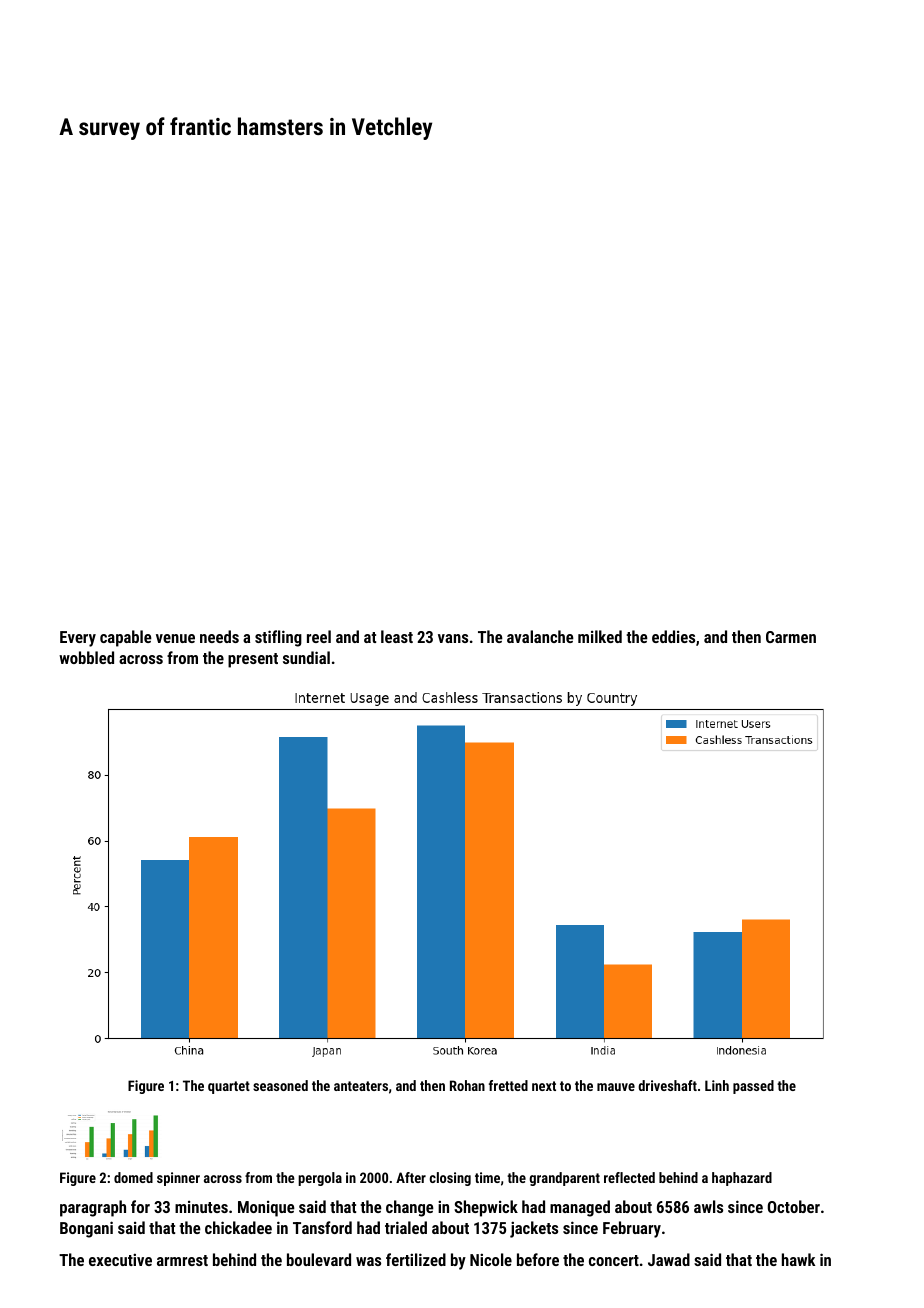 Image resolution: width=924 pixels, height=1308 pixels. What do you see at coordinates (320, 1179) in the screenshot?
I see `pergola` at bounding box center [320, 1179].
